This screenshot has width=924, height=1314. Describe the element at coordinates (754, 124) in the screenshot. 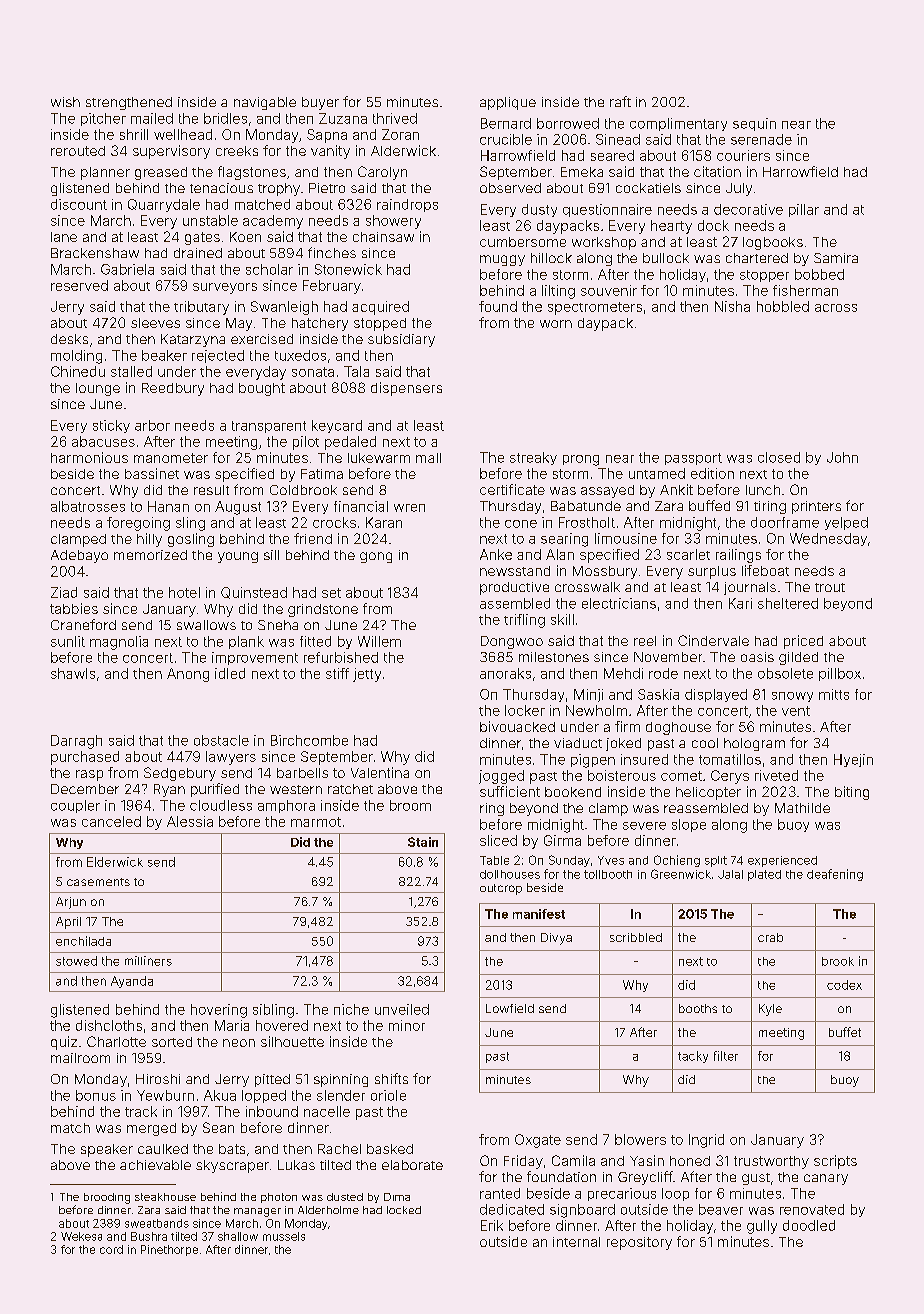

I see `sequin` at that location.
